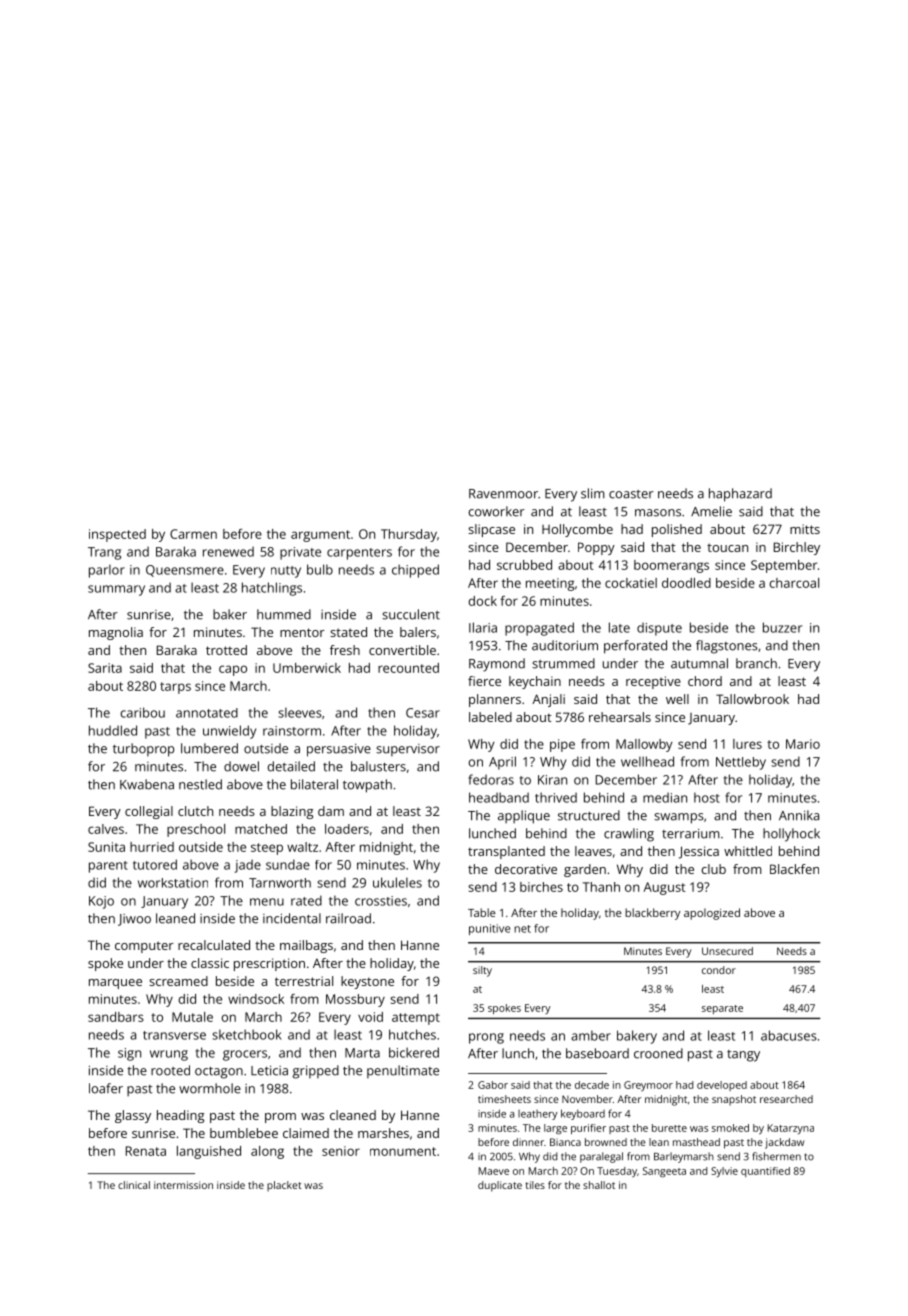 The image size is (908, 1316). I want to click on grocers, so click(245, 1055).
